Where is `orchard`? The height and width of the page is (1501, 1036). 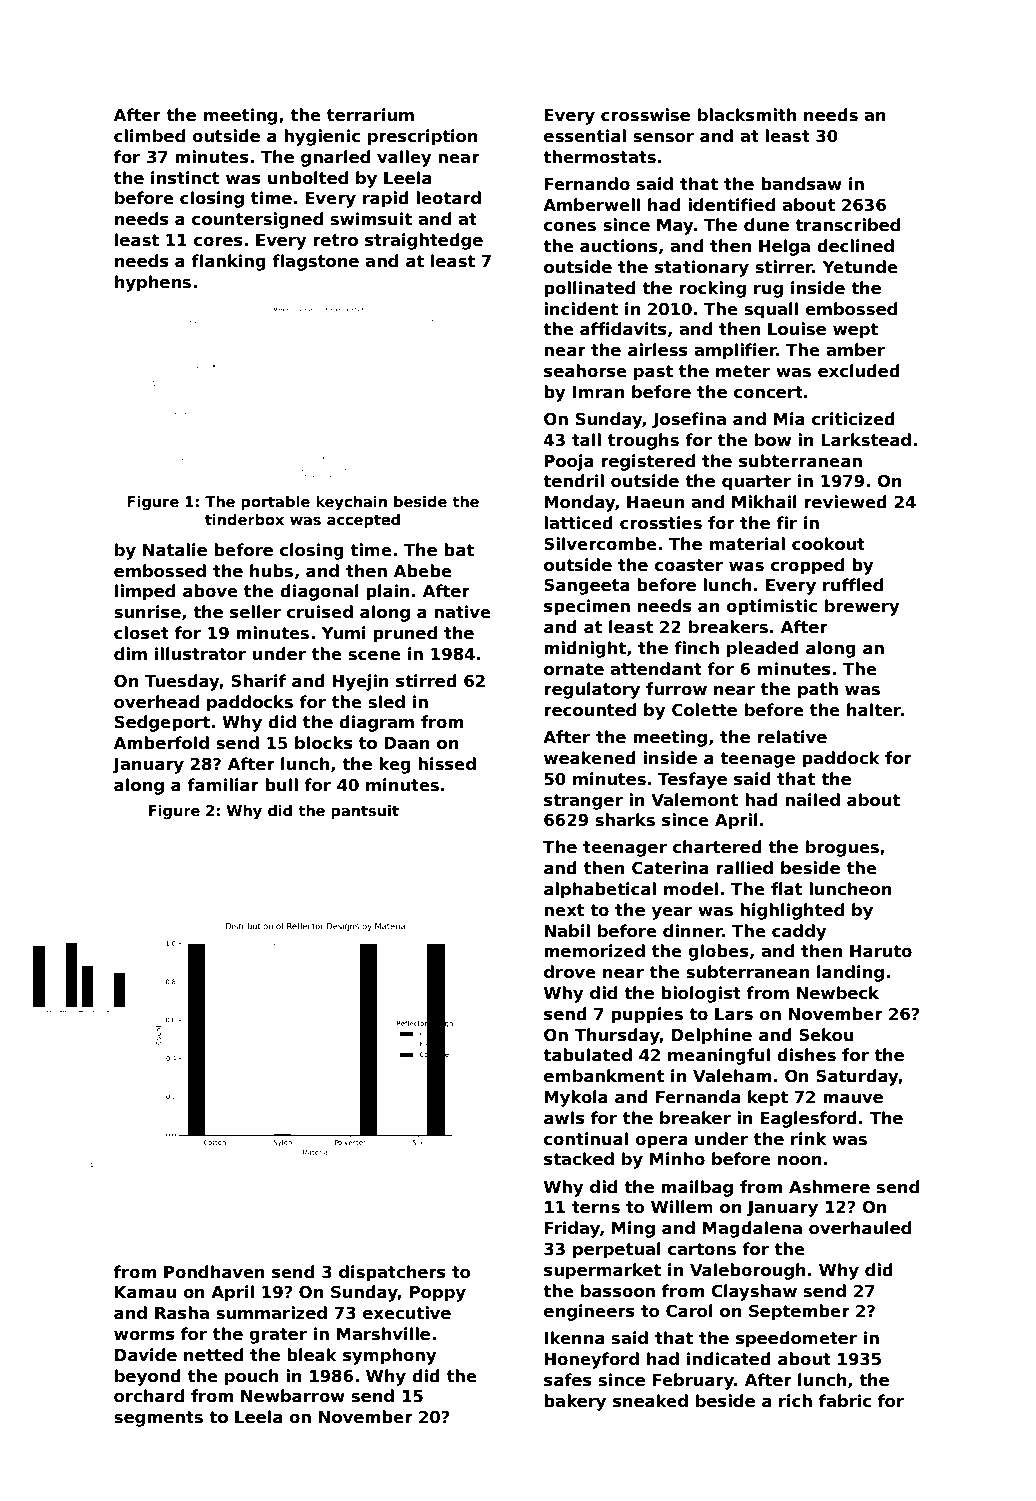
orchard is located at coordinates (149, 1396).
